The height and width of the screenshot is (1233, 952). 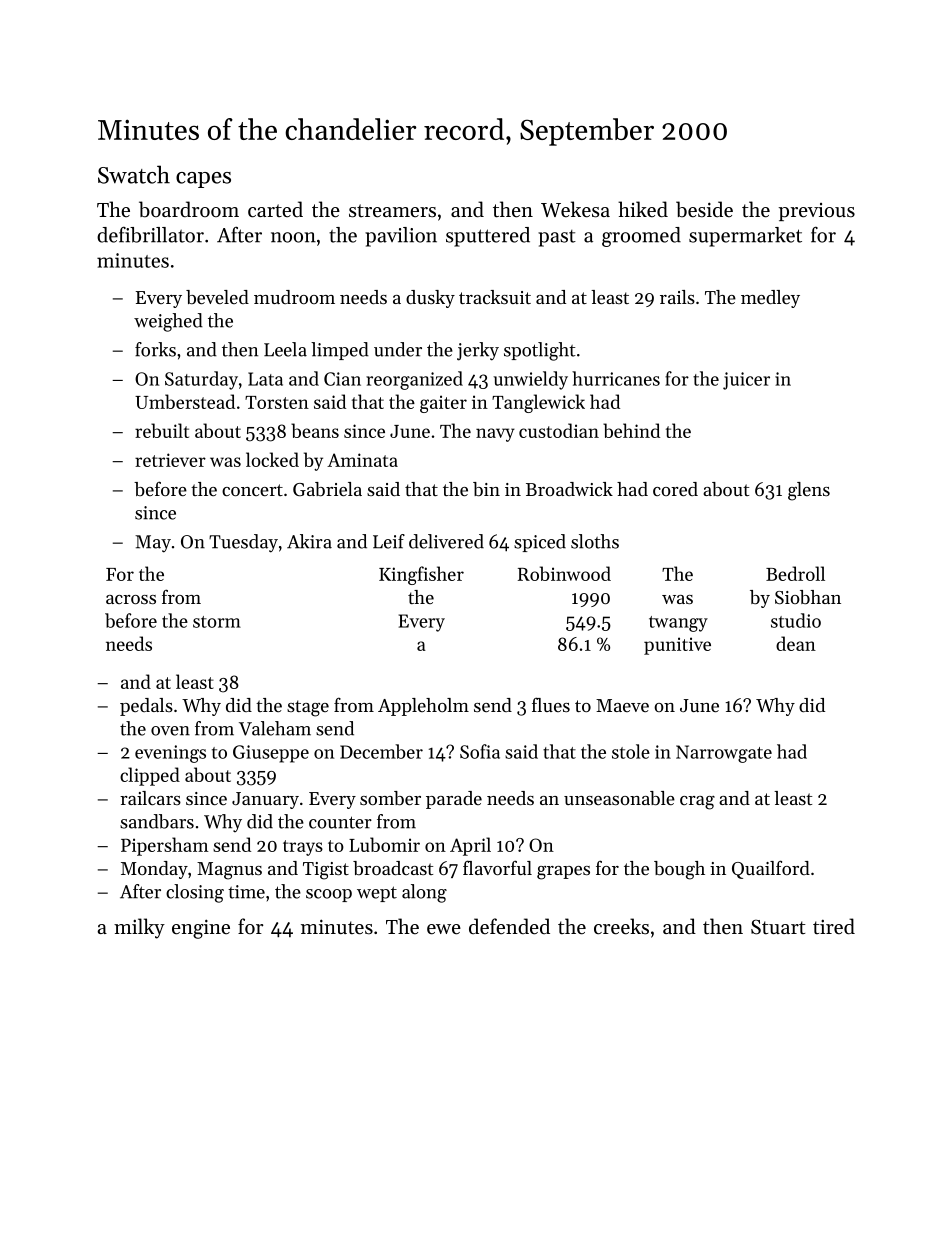 I want to click on carted, so click(x=275, y=209).
